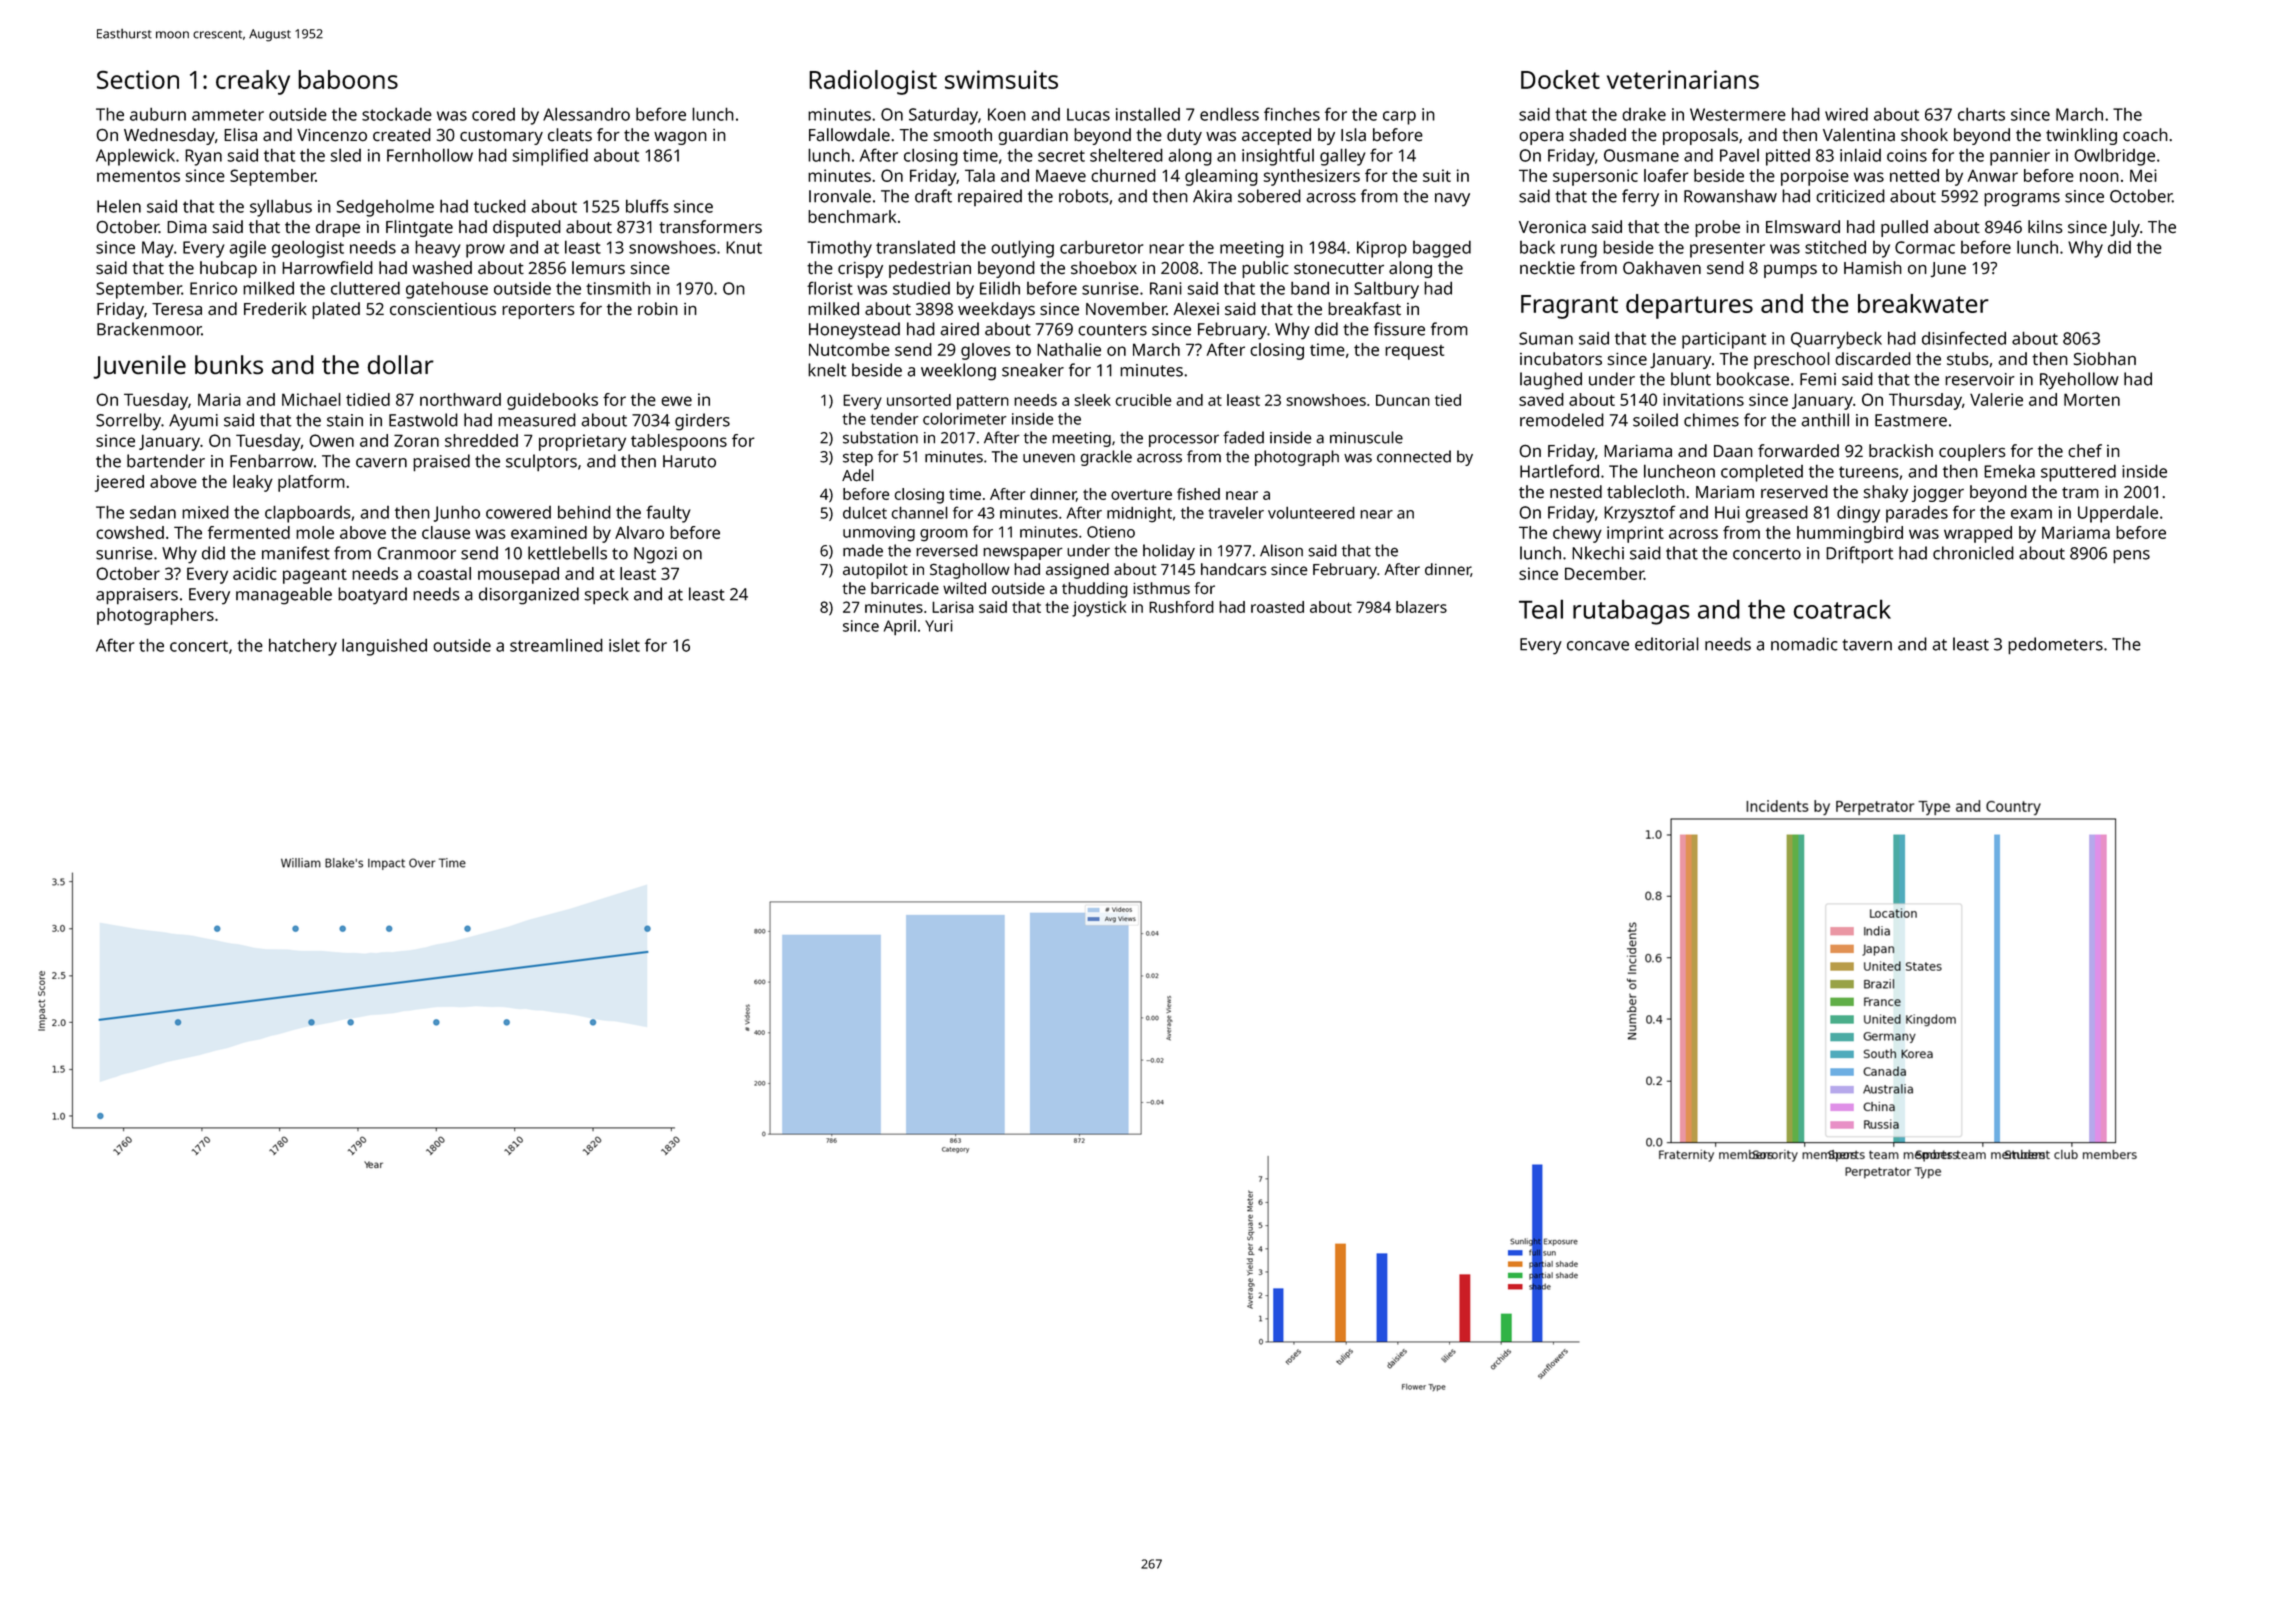 The image size is (2282, 1614). Describe the element at coordinates (1169, 552) in the screenshot. I see `holiday` at that location.
